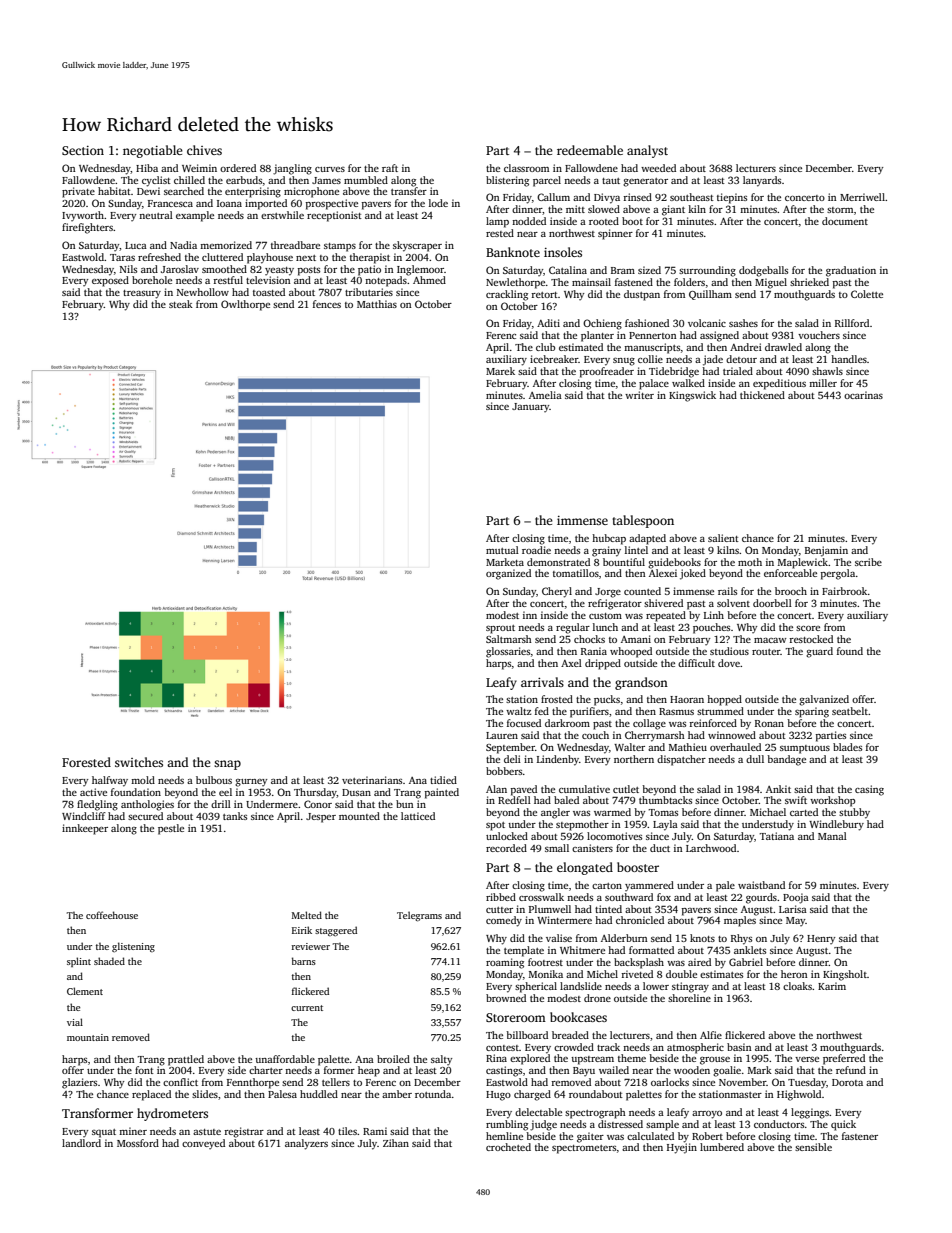 The height and width of the screenshot is (1233, 952). I want to click on contest, so click(502, 1048).
